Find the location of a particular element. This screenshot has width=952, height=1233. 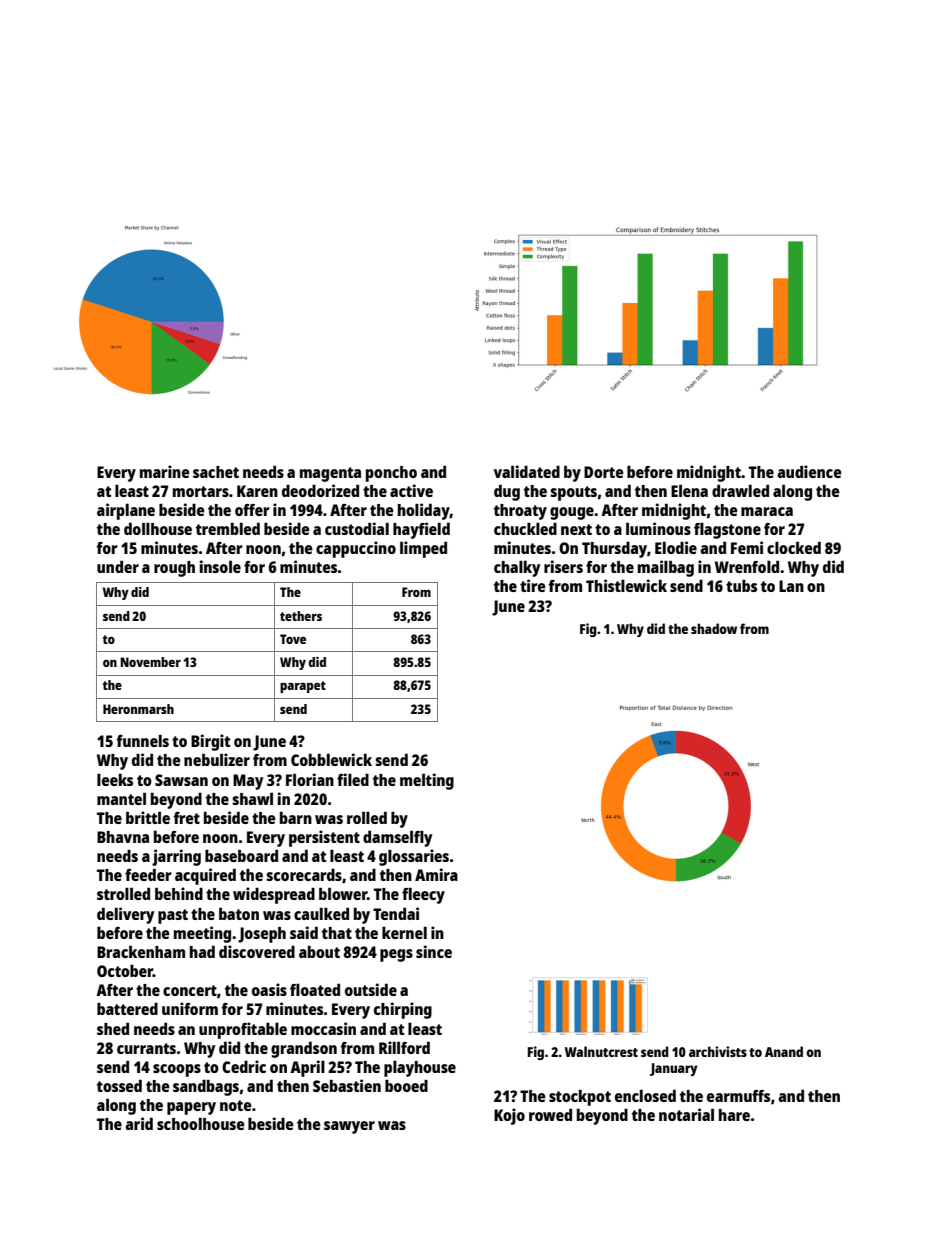

Karen is located at coordinates (257, 491).
